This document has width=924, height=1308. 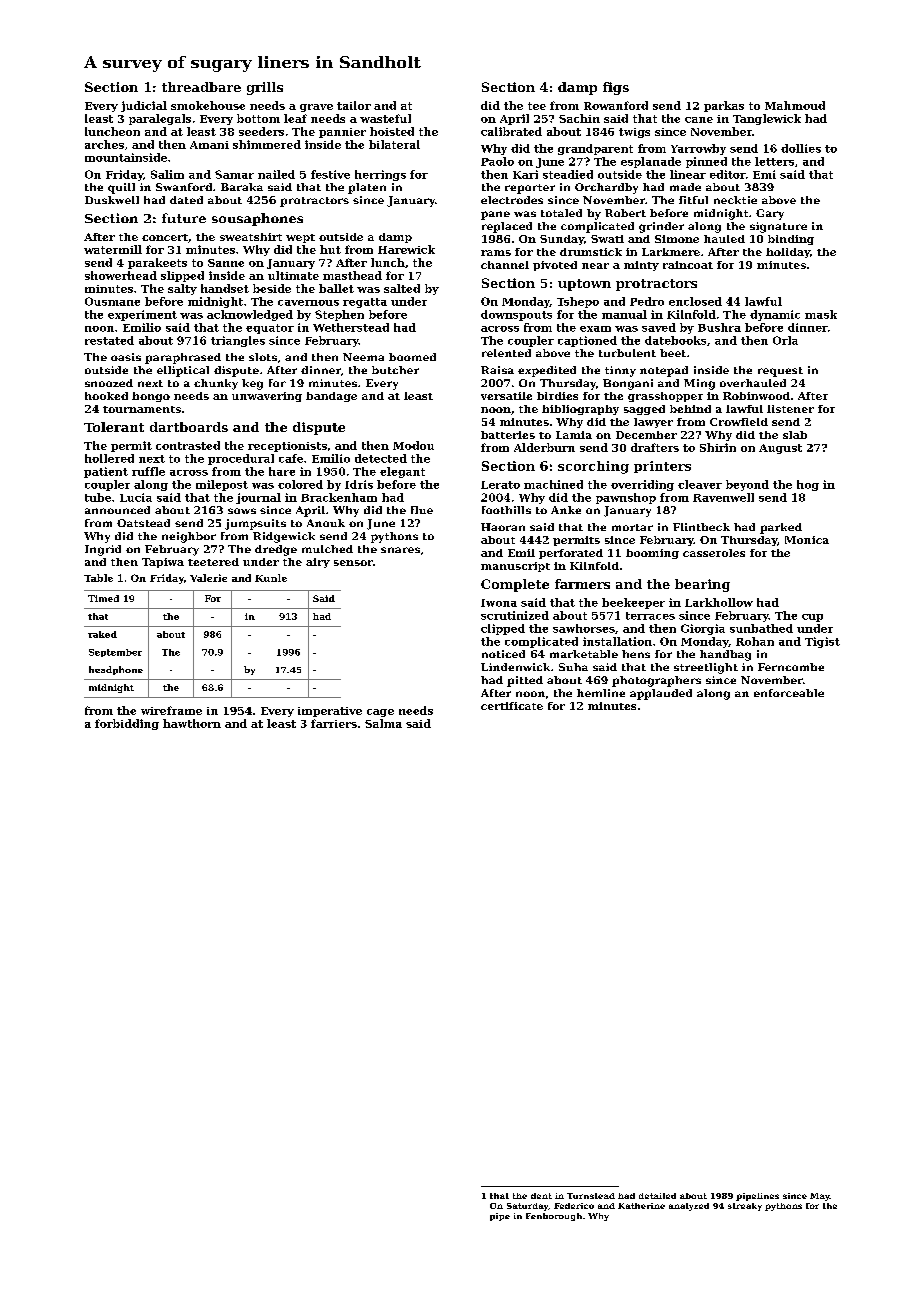 I want to click on threadbare, so click(x=201, y=87).
